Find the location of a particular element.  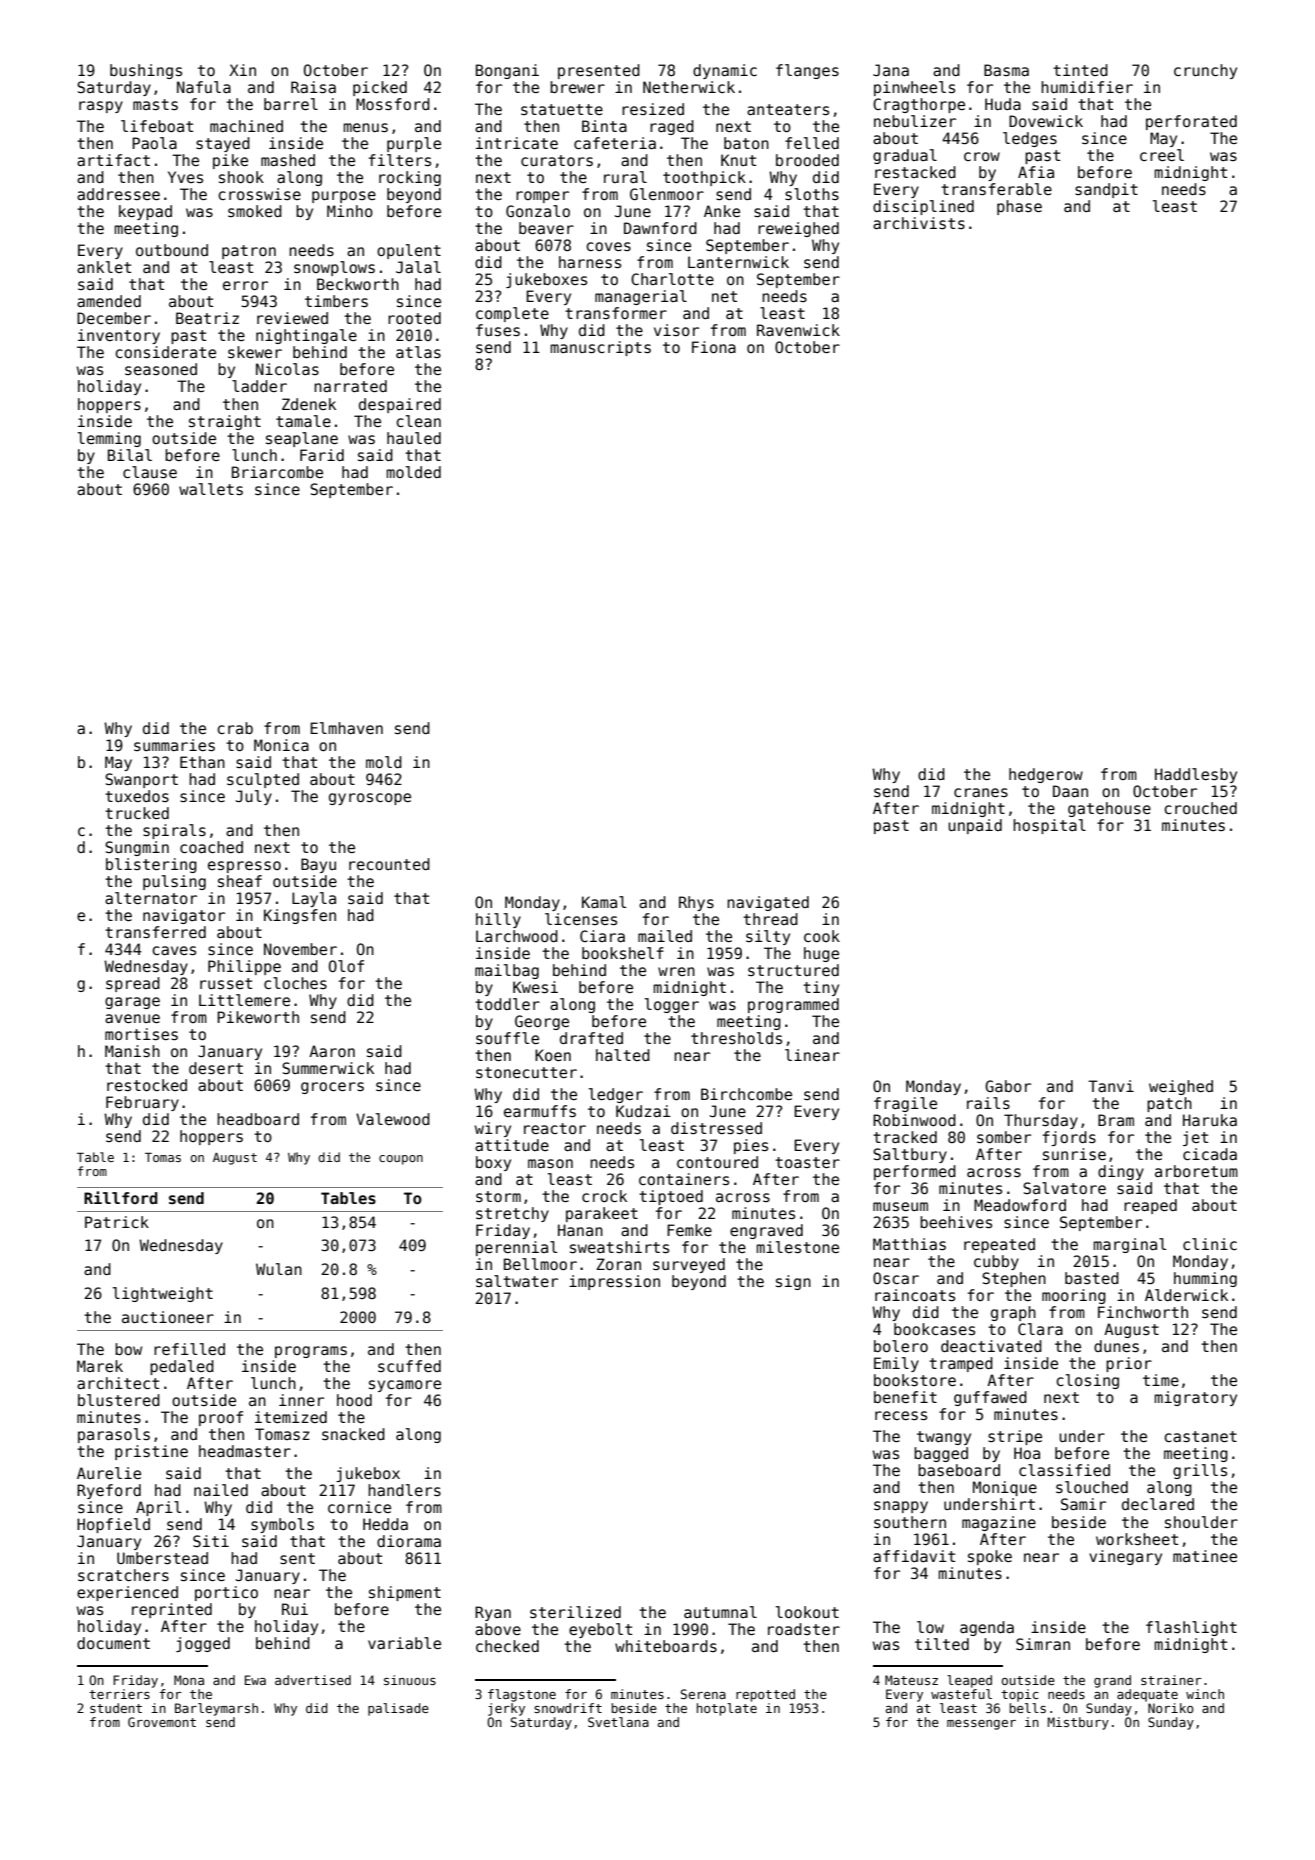

magazine is located at coordinates (999, 1523).
